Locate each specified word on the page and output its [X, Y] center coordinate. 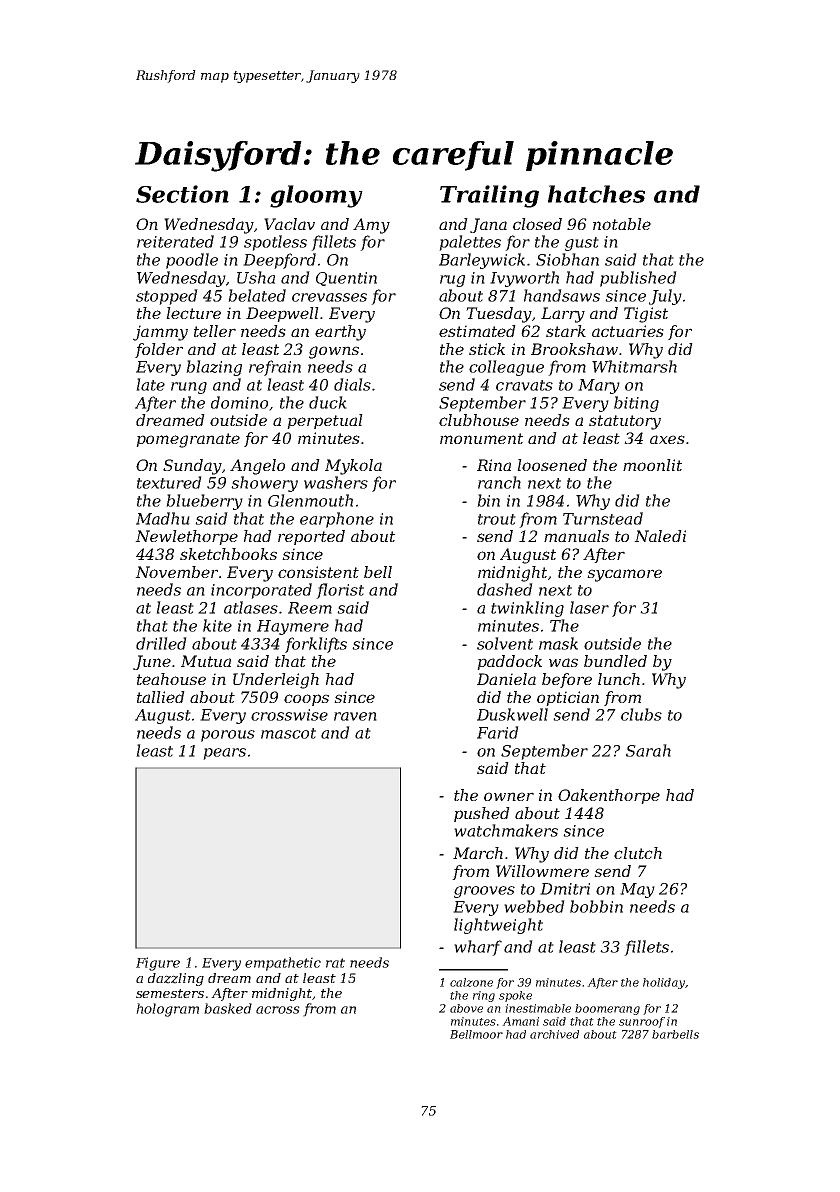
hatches [596, 194]
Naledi [660, 536]
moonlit [652, 465]
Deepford [279, 261]
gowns [334, 352]
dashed [505, 589]
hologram [167, 1010]
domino [239, 402]
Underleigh [276, 681]
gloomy [316, 196]
